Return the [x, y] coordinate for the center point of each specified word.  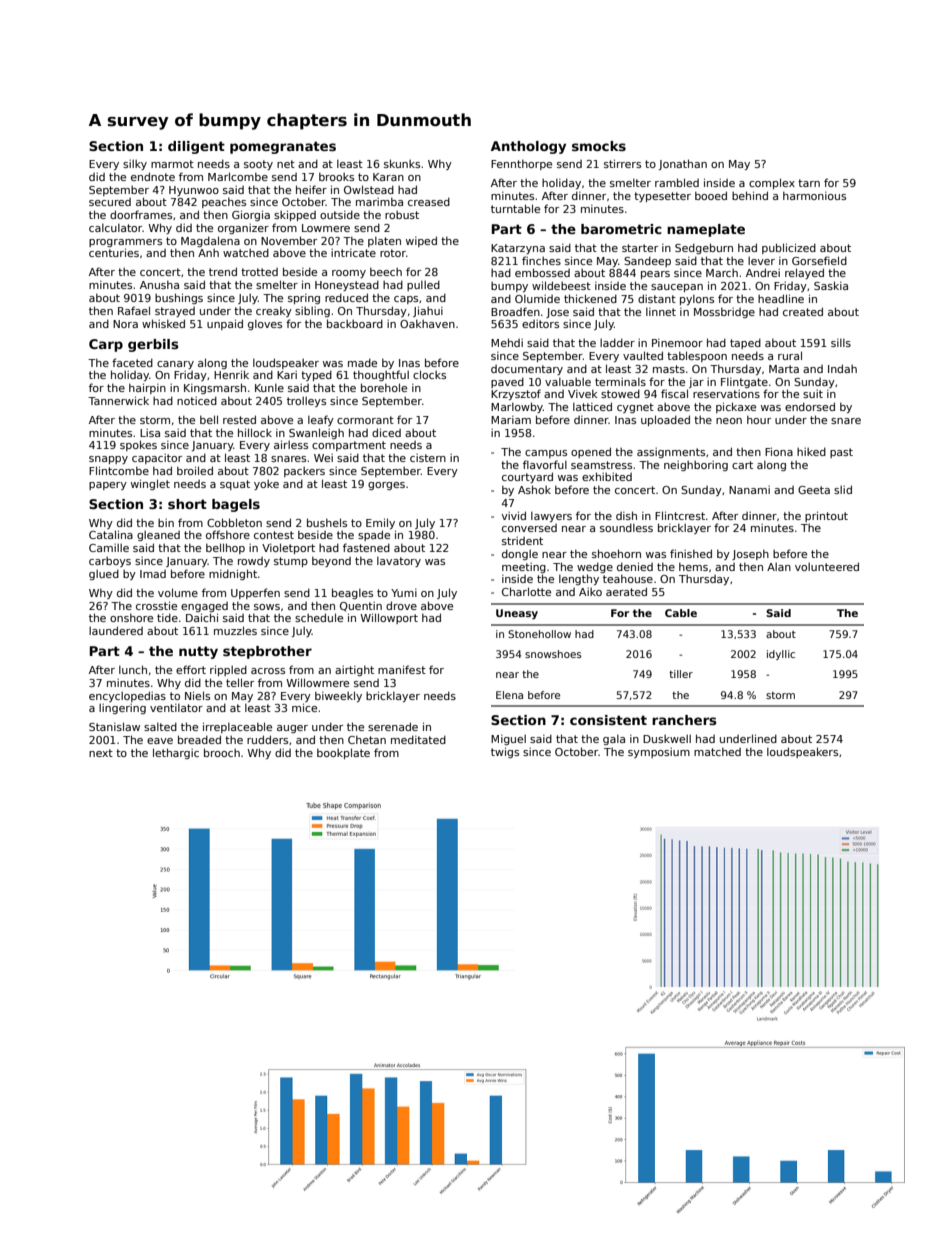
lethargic [176, 753]
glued [104, 574]
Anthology [528, 147]
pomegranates [283, 147]
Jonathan [683, 164]
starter [640, 248]
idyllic [781, 655]
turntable [515, 208]
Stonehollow [539, 634]
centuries [114, 252]
